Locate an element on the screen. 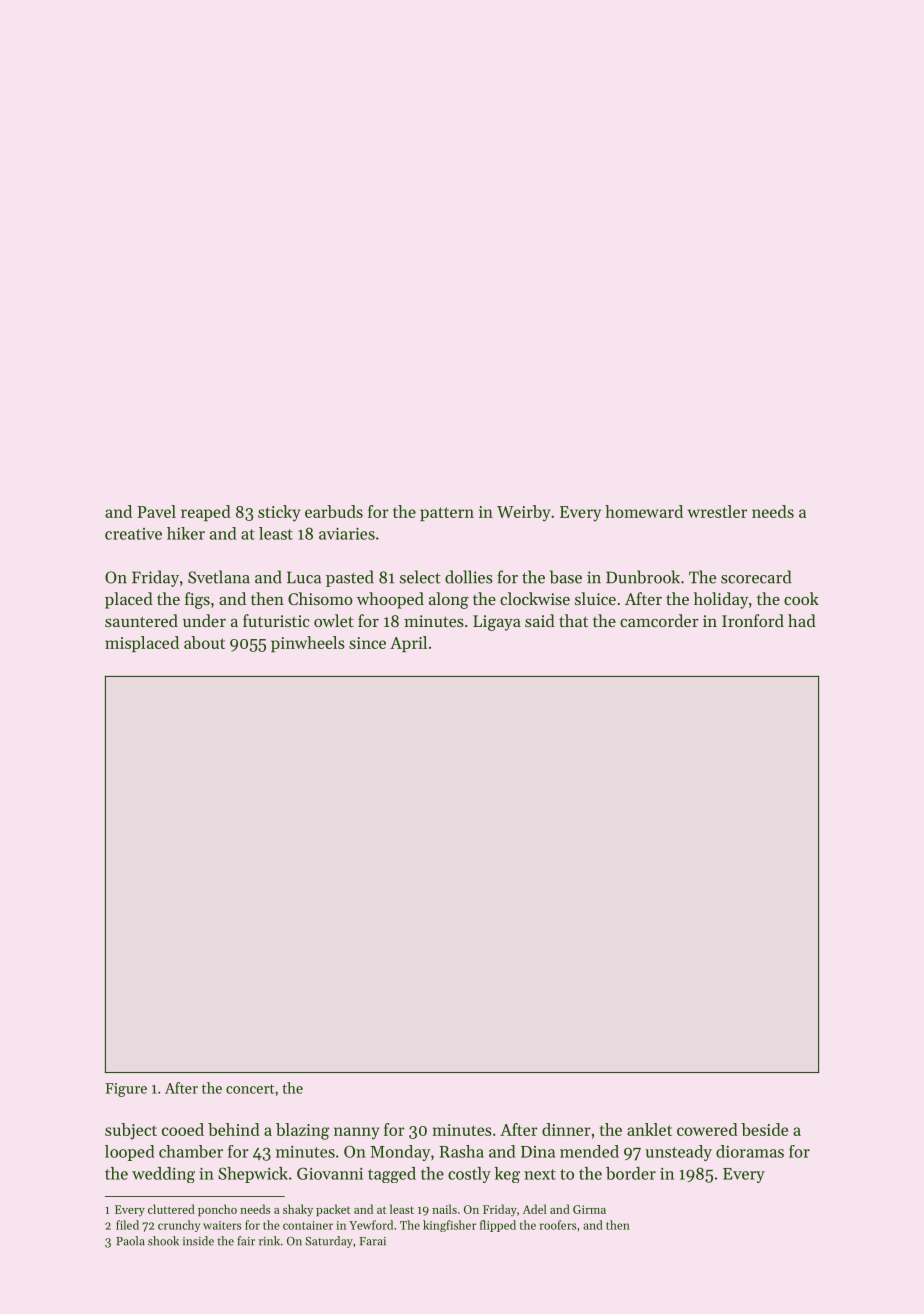  tagged is located at coordinates (392, 1175).
